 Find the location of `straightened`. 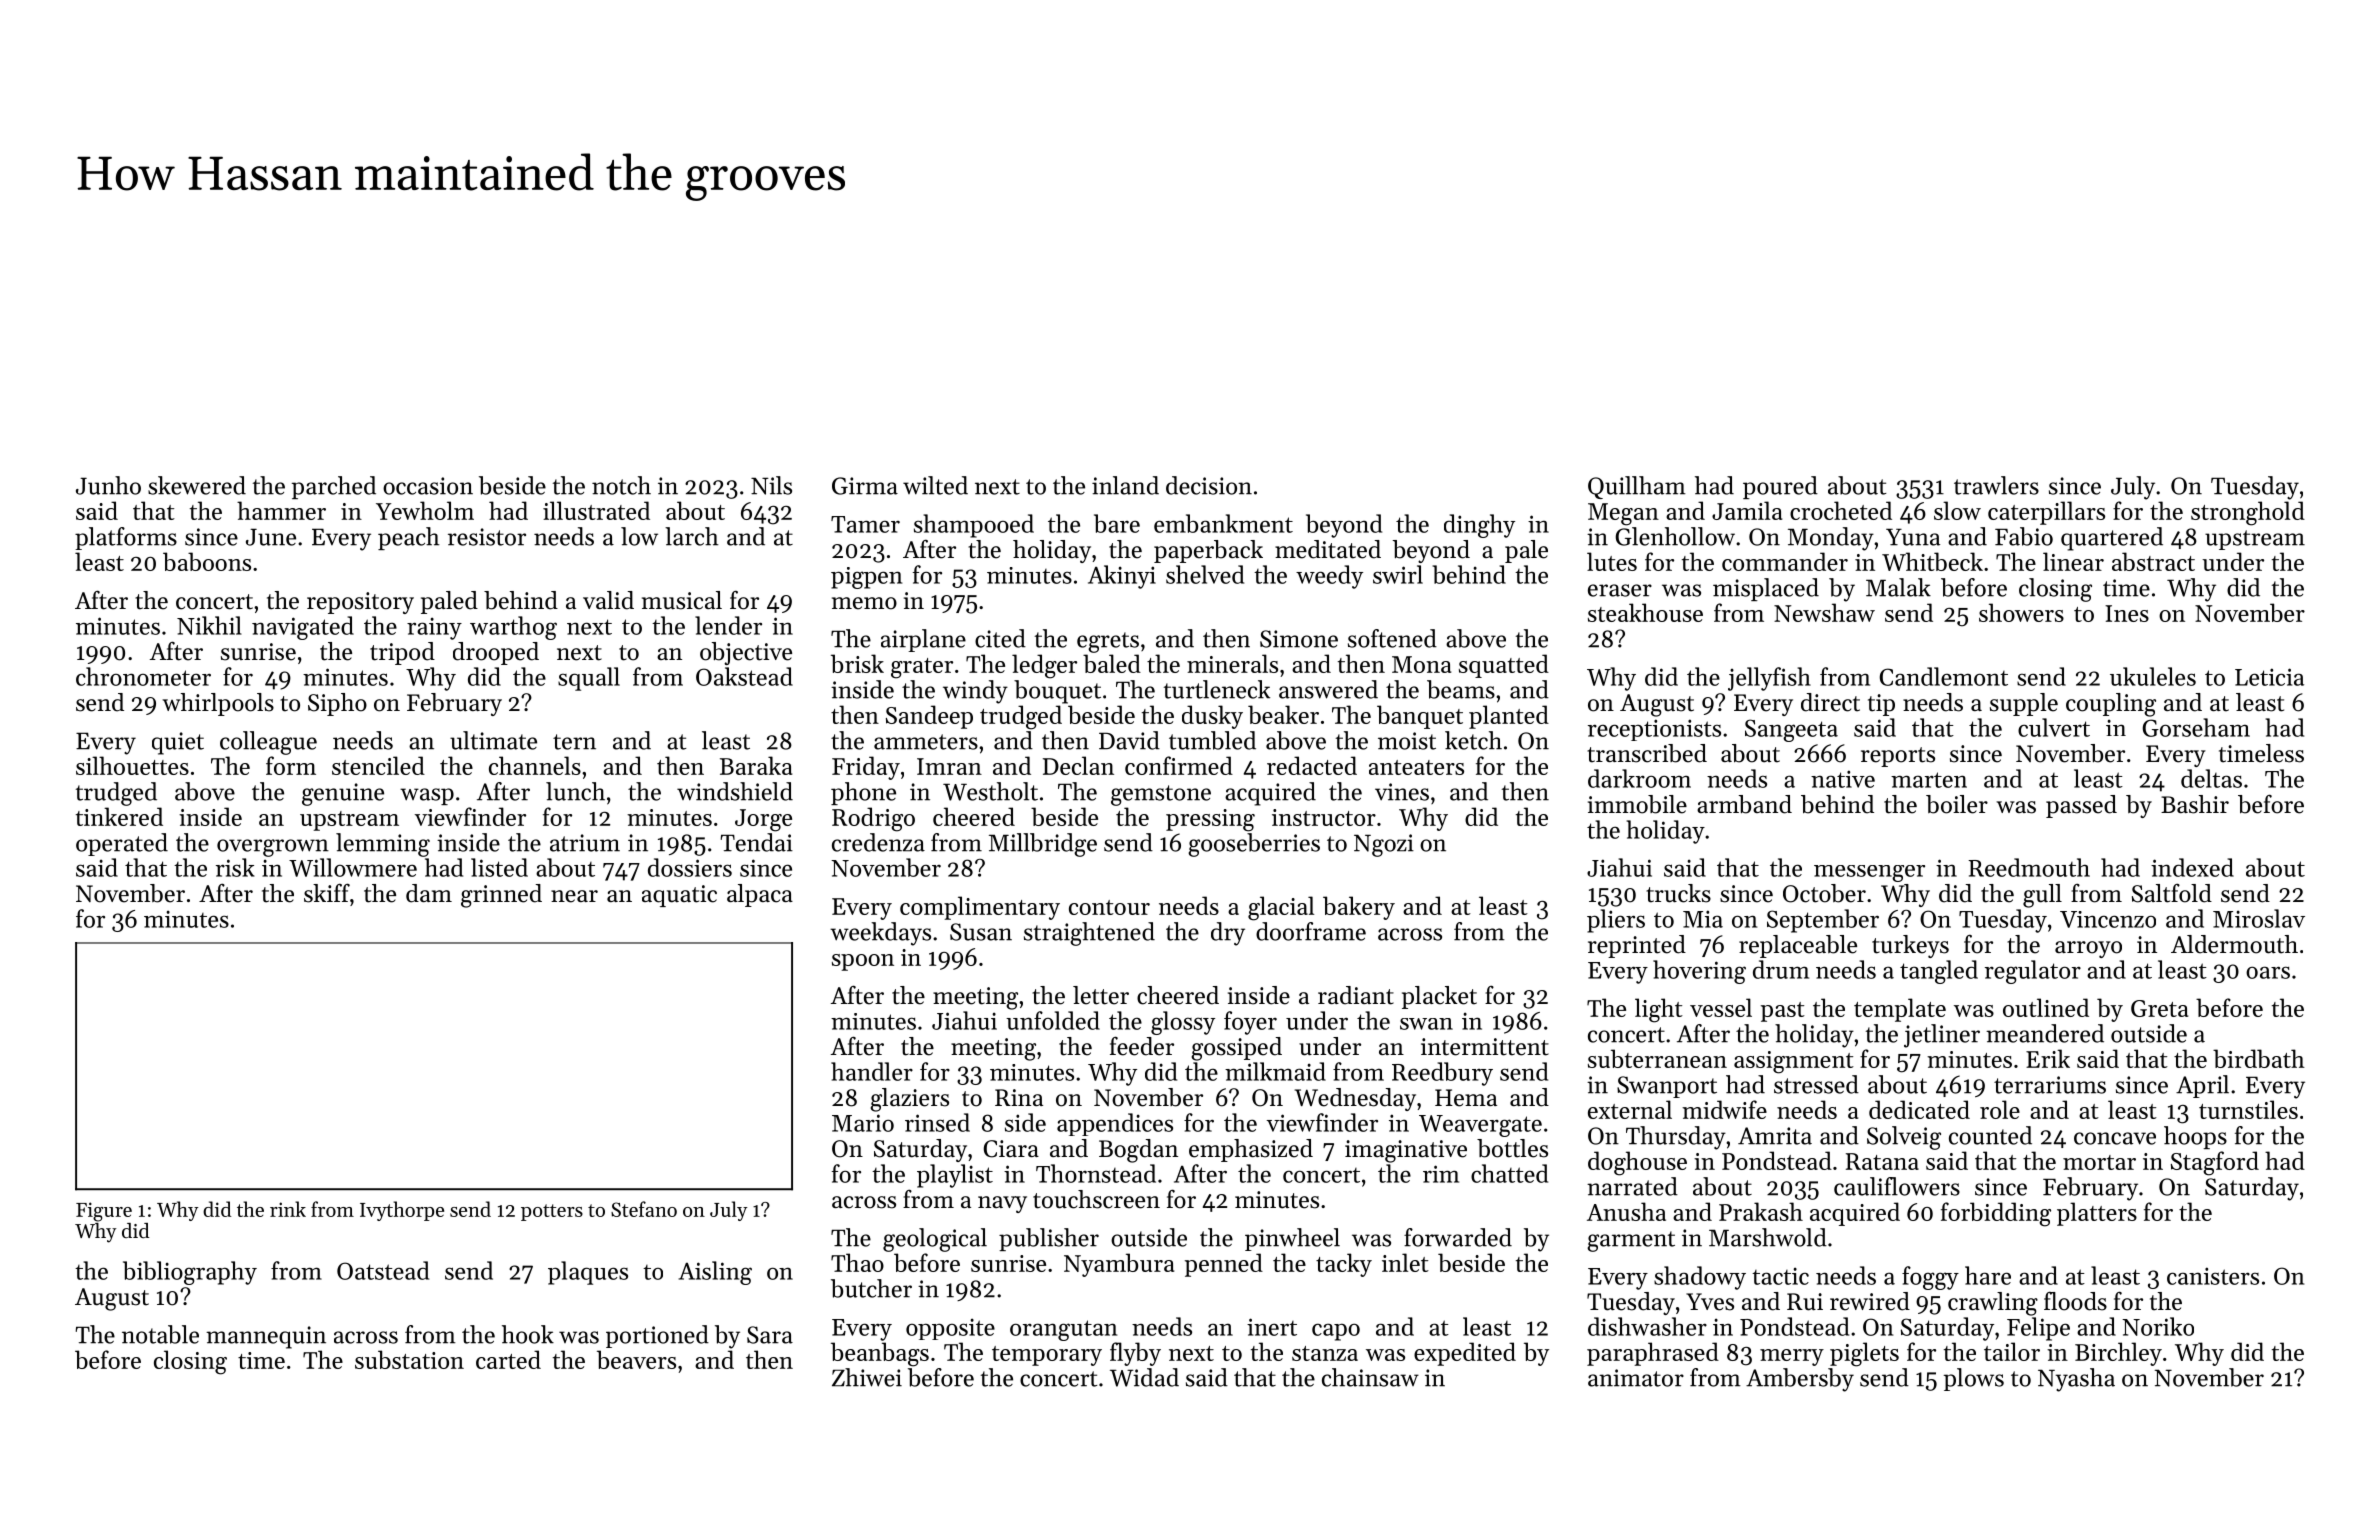

straightened is located at coordinates (1089, 934).
